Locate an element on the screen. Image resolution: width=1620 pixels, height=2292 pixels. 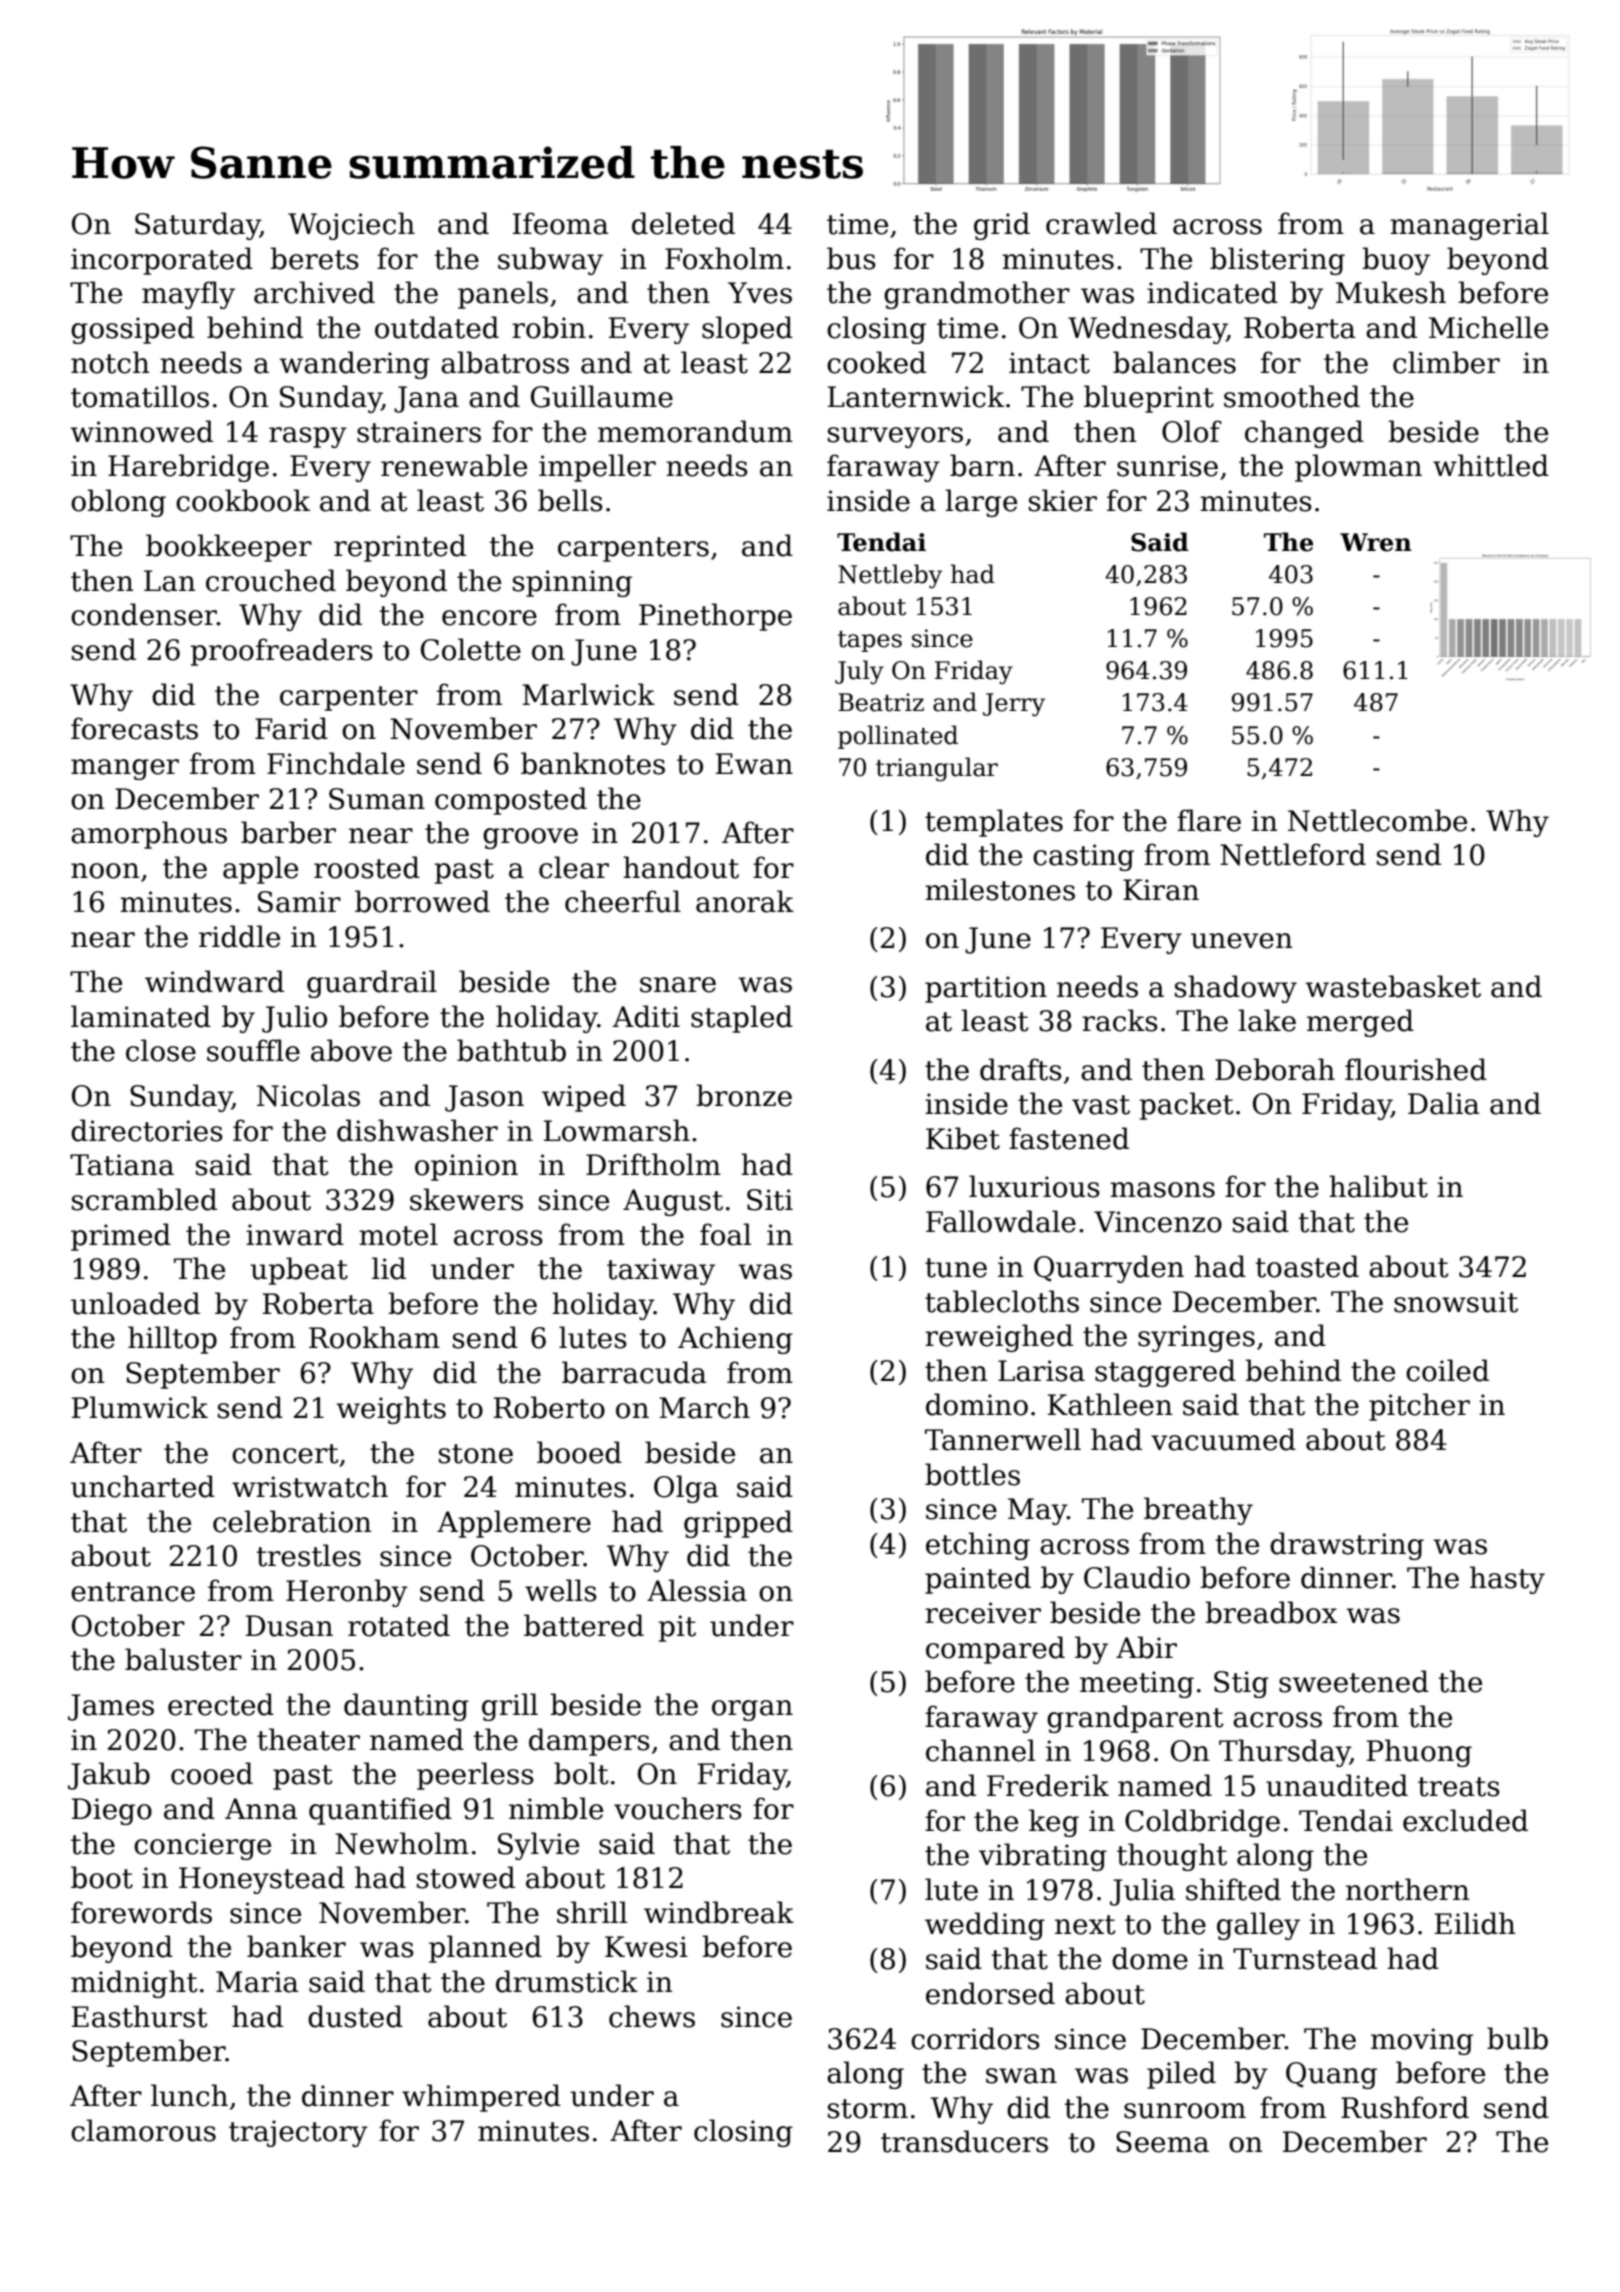
incorporated is located at coordinates (162, 261).
